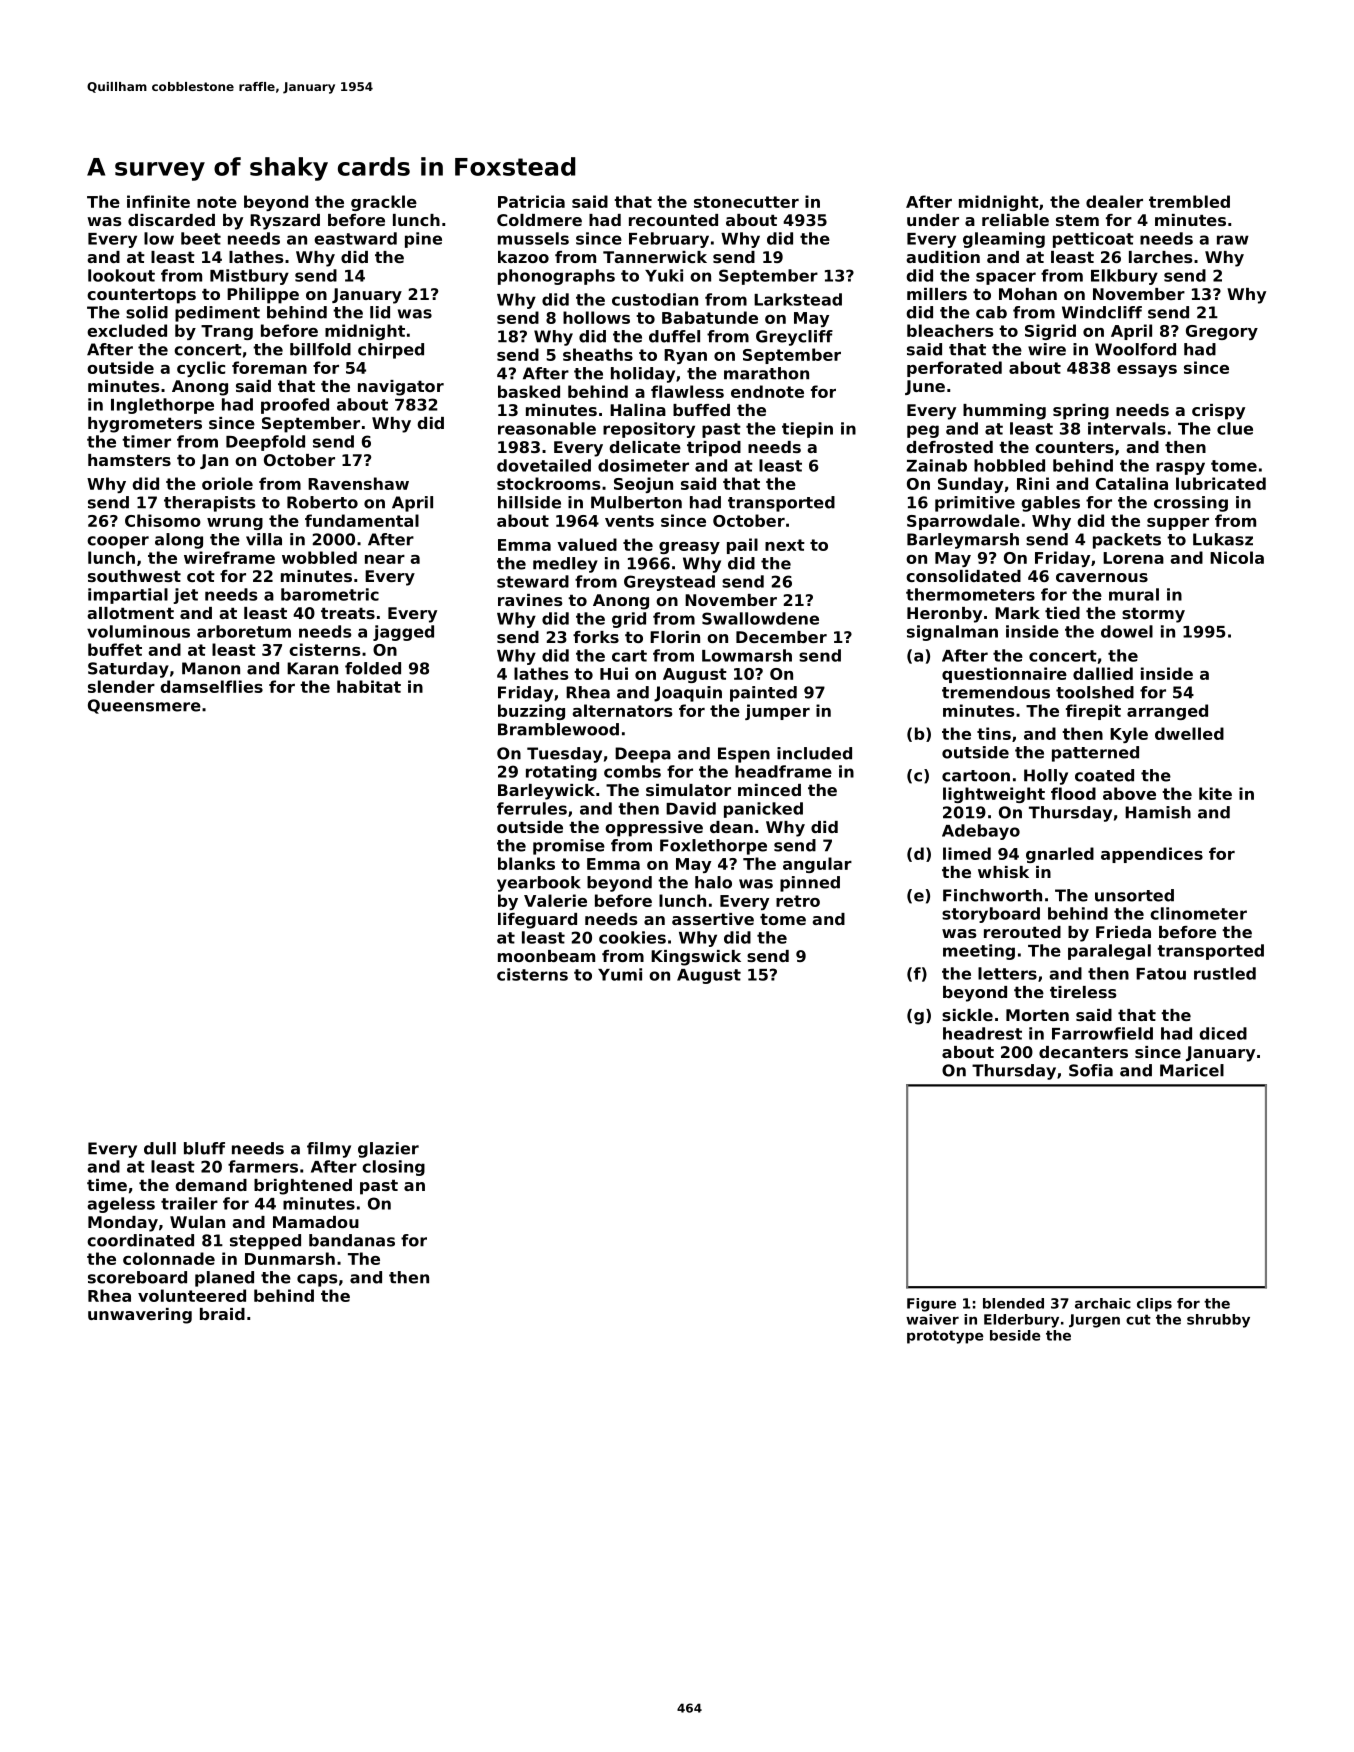  Describe the element at coordinates (537, 921) in the page. I see `lifeguard` at that location.
